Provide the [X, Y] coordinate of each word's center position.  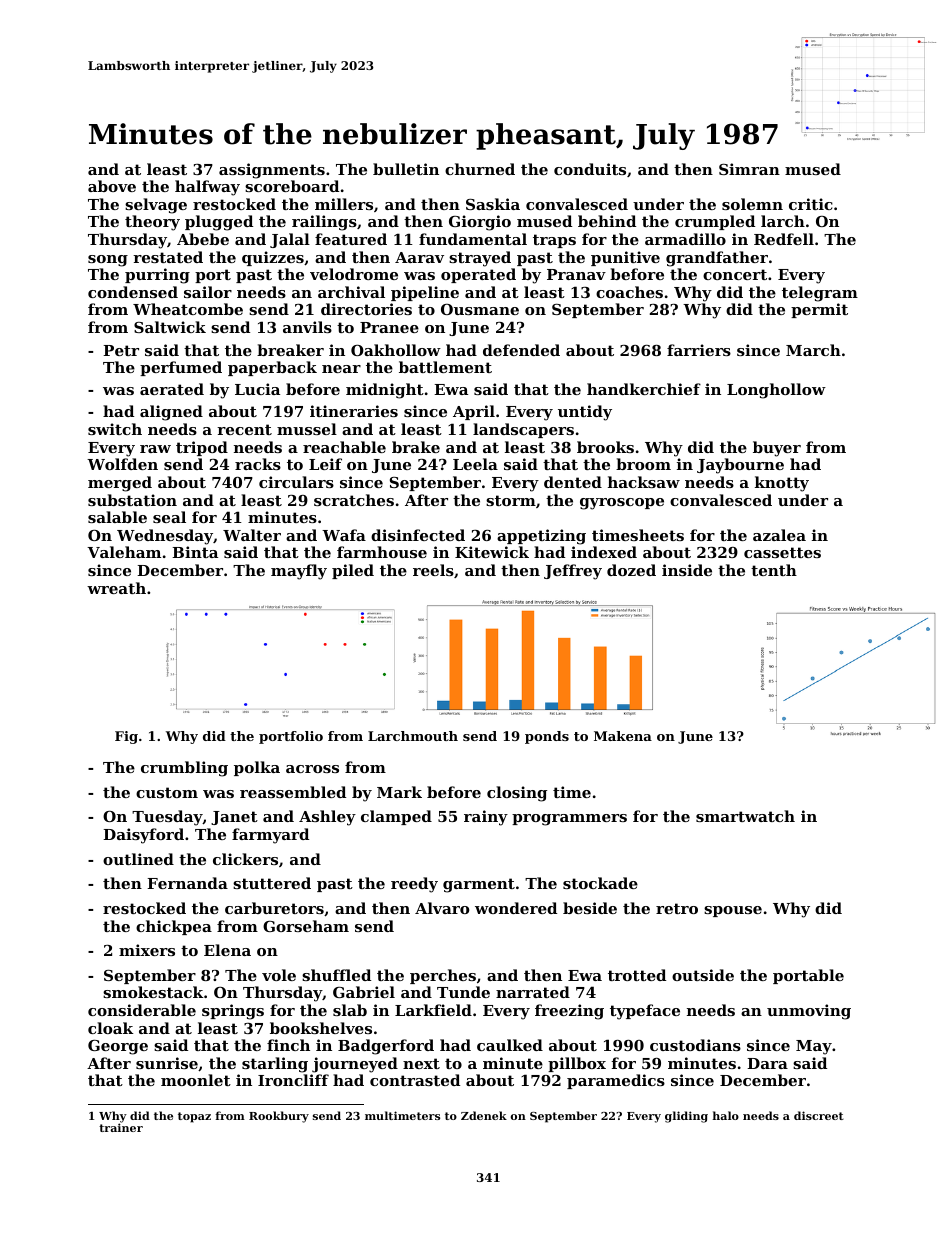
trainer [121, 1128]
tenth [774, 570]
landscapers [523, 430]
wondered [516, 908]
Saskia [493, 204]
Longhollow [776, 391]
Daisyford [143, 836]
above [112, 186]
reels [433, 570]
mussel [307, 429]
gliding [686, 1117]
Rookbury [279, 1117]
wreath [116, 588]
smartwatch [745, 816]
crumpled [715, 222]
